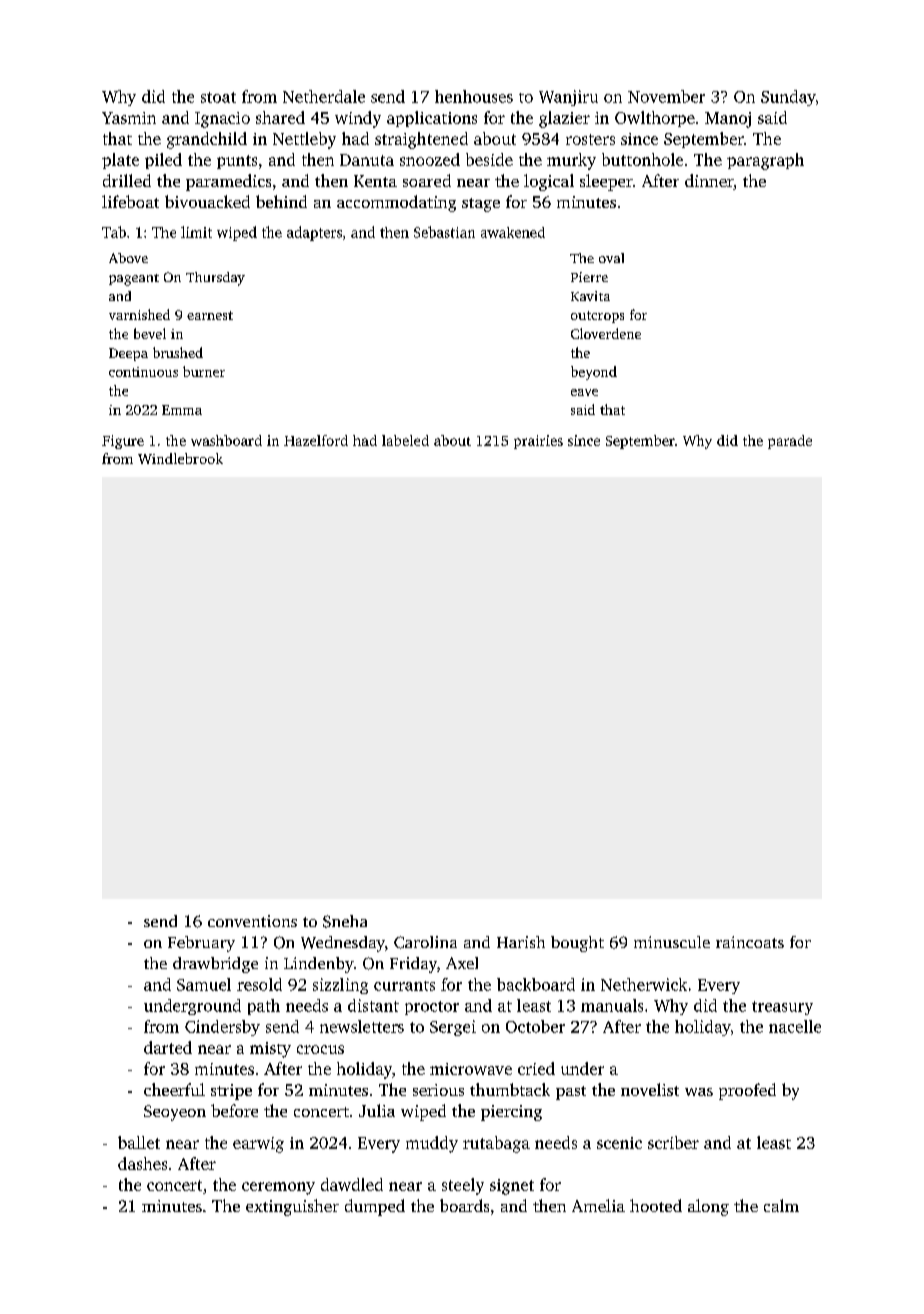  What do you see at coordinates (782, 1008) in the document?
I see `treasury` at bounding box center [782, 1008].
